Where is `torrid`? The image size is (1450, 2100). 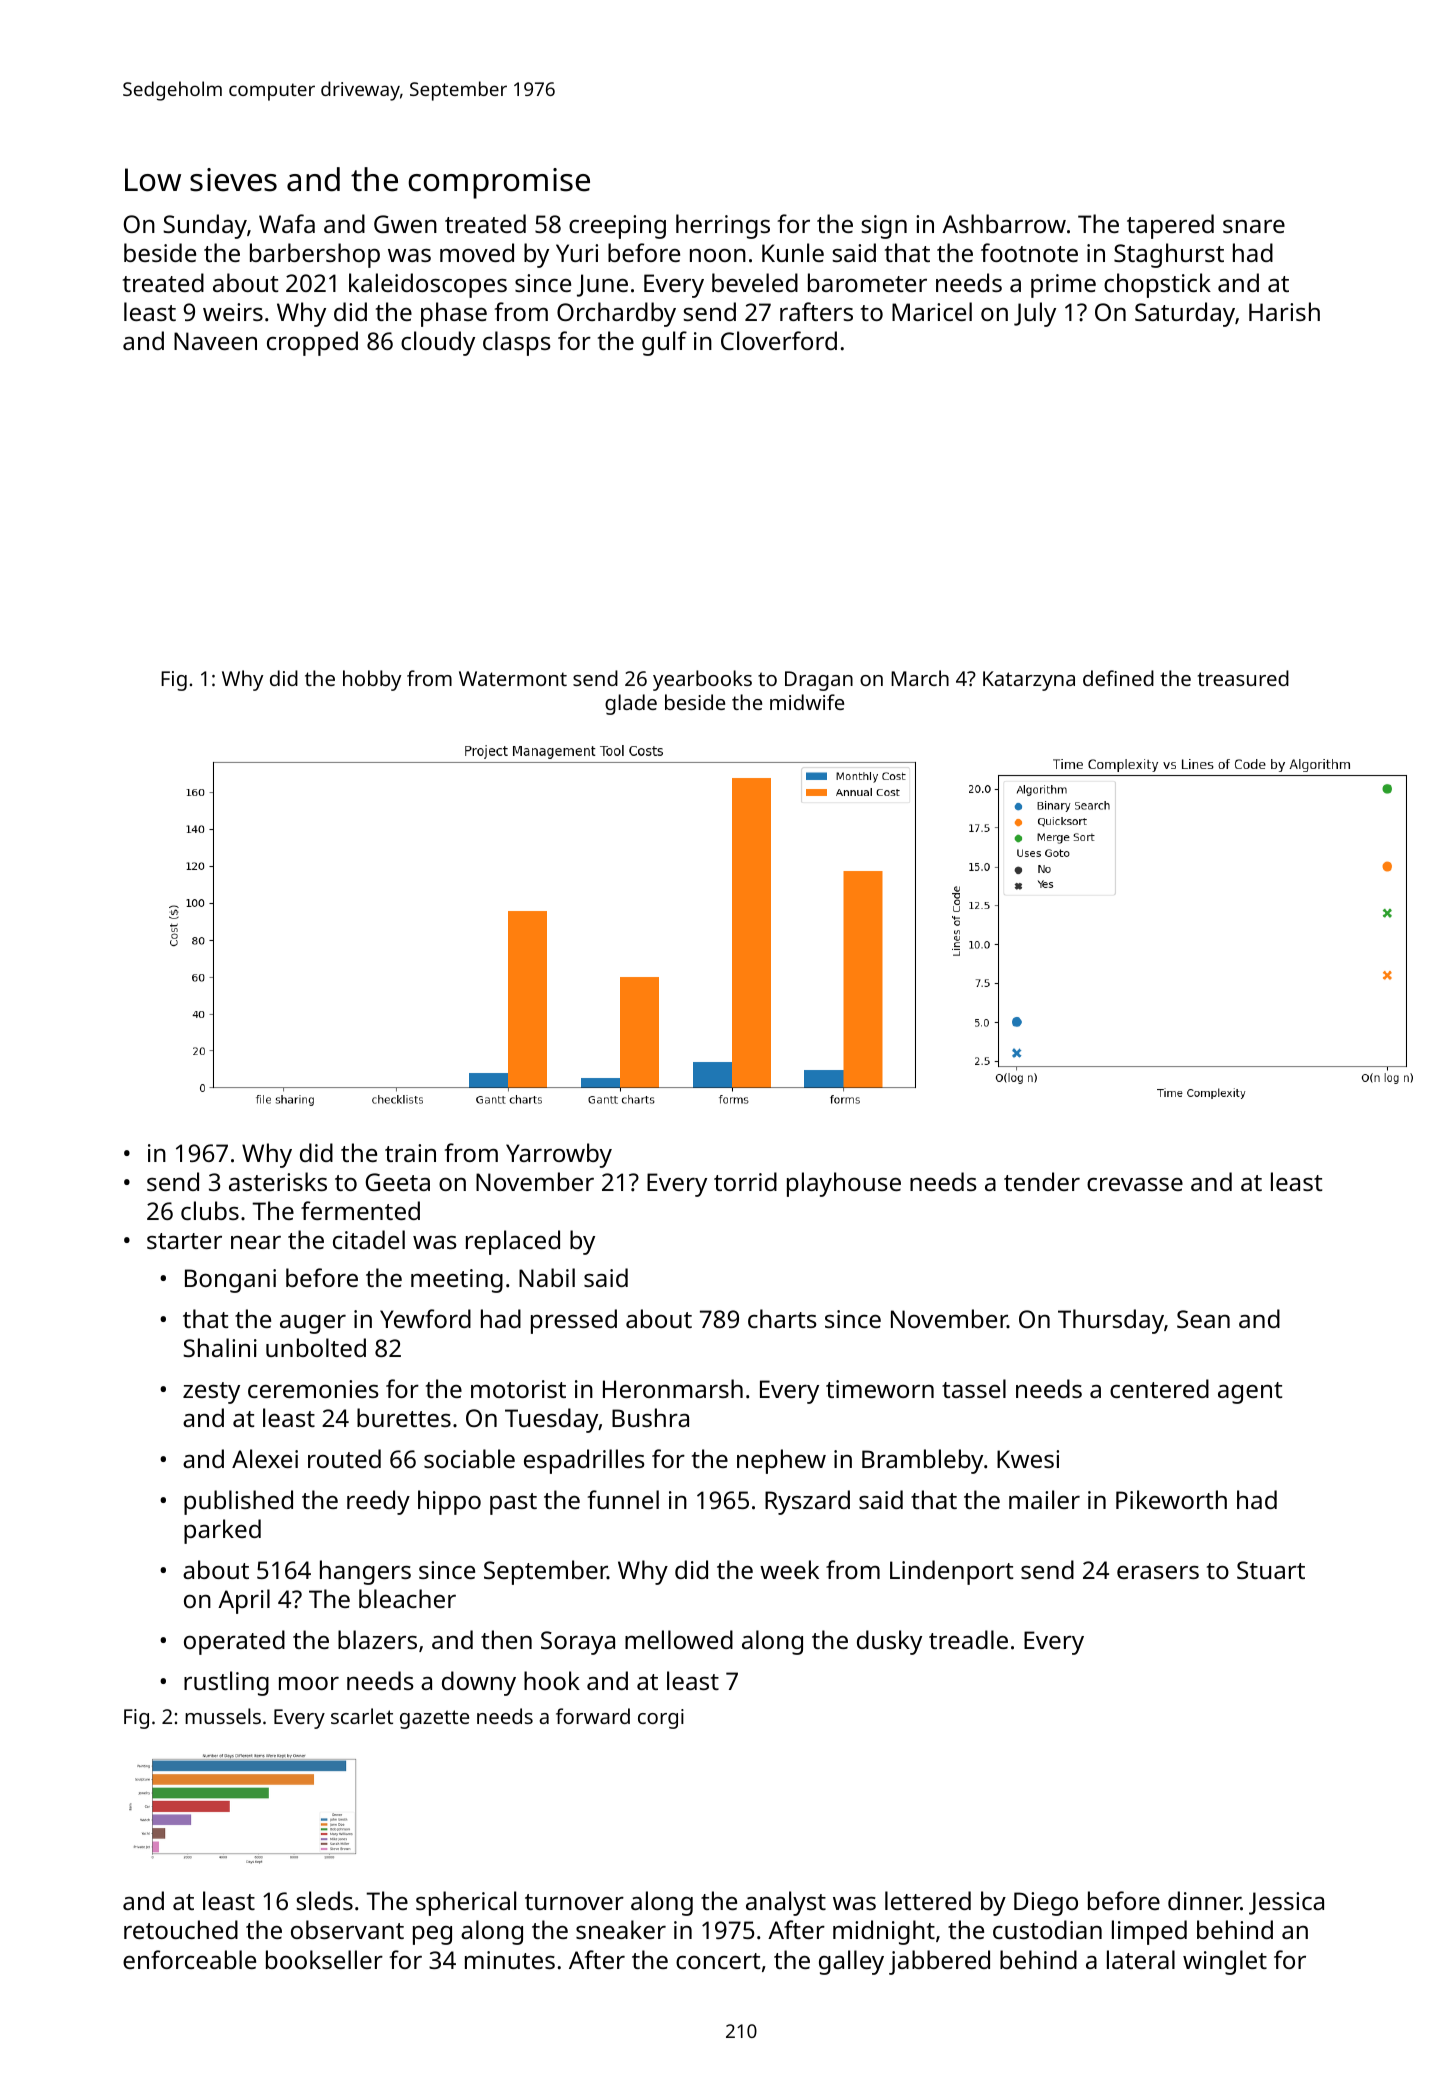
torrid is located at coordinates (745, 1181).
